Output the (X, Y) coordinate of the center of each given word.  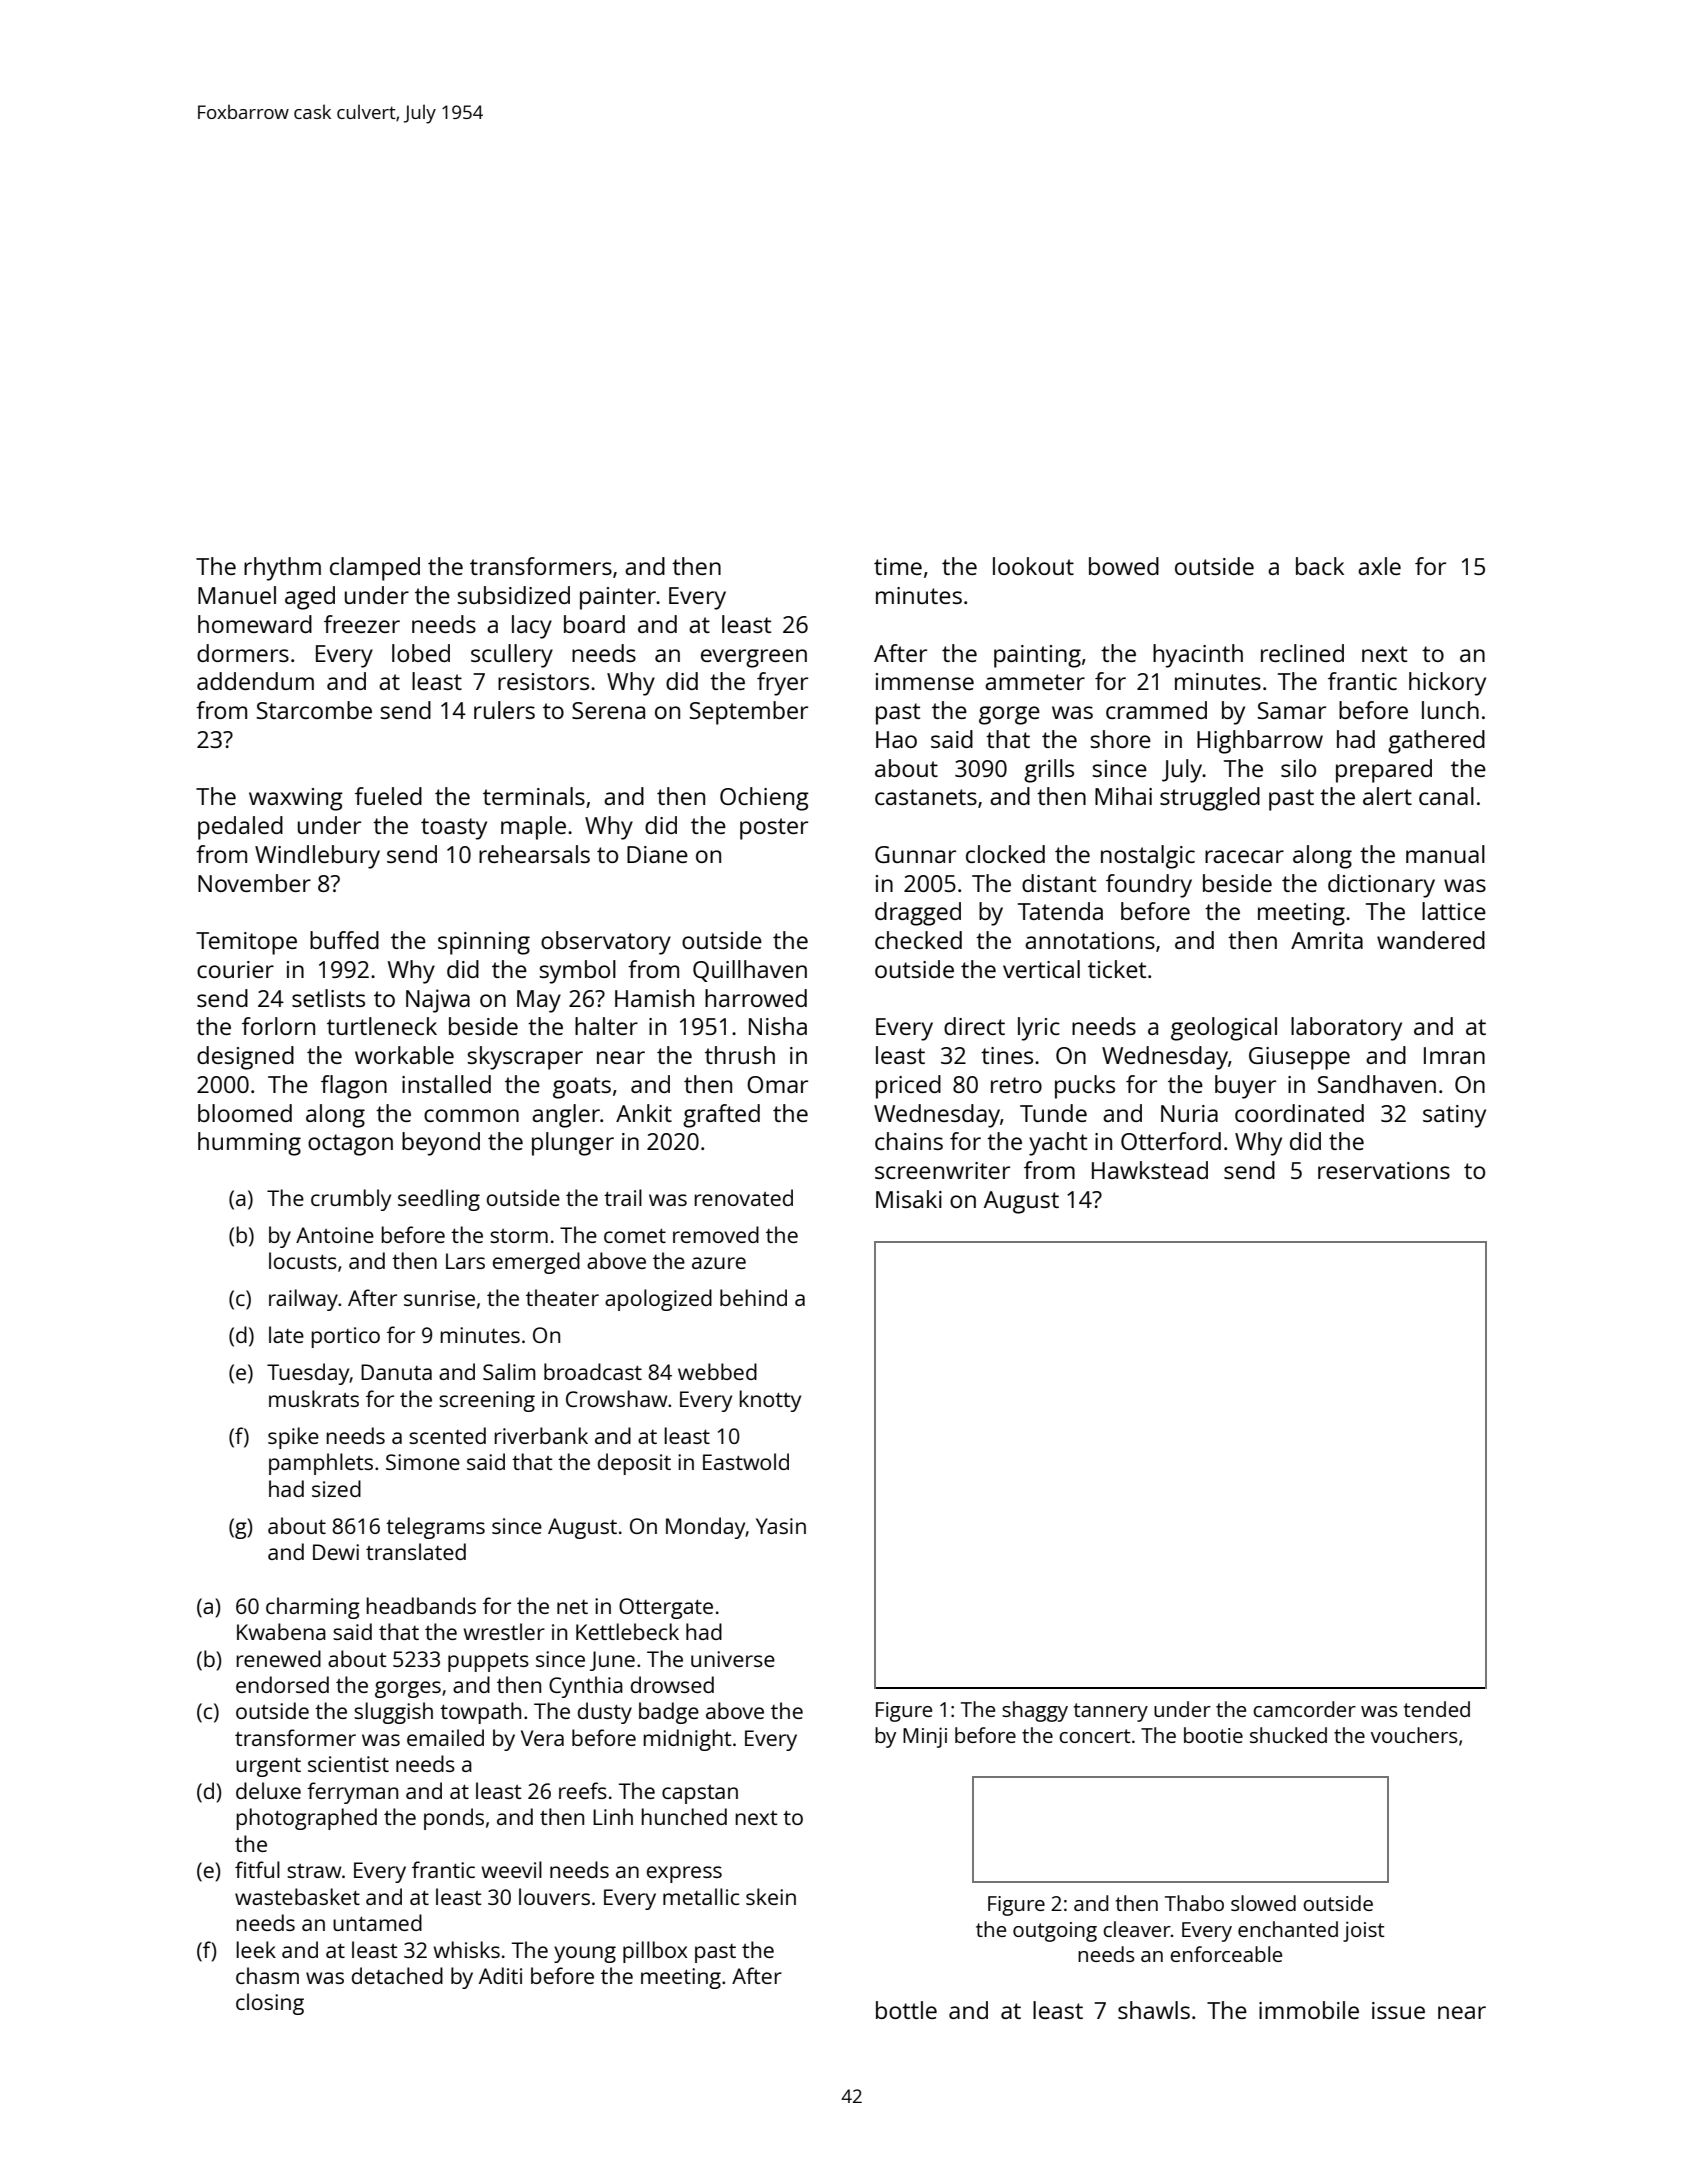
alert (1387, 796)
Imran (1454, 1055)
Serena (608, 710)
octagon (350, 1145)
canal (1446, 796)
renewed (278, 1658)
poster (774, 829)
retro (1016, 1085)
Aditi (500, 1975)
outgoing (1055, 1932)
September (749, 713)
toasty (454, 829)
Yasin (781, 1526)
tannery (1111, 1712)
